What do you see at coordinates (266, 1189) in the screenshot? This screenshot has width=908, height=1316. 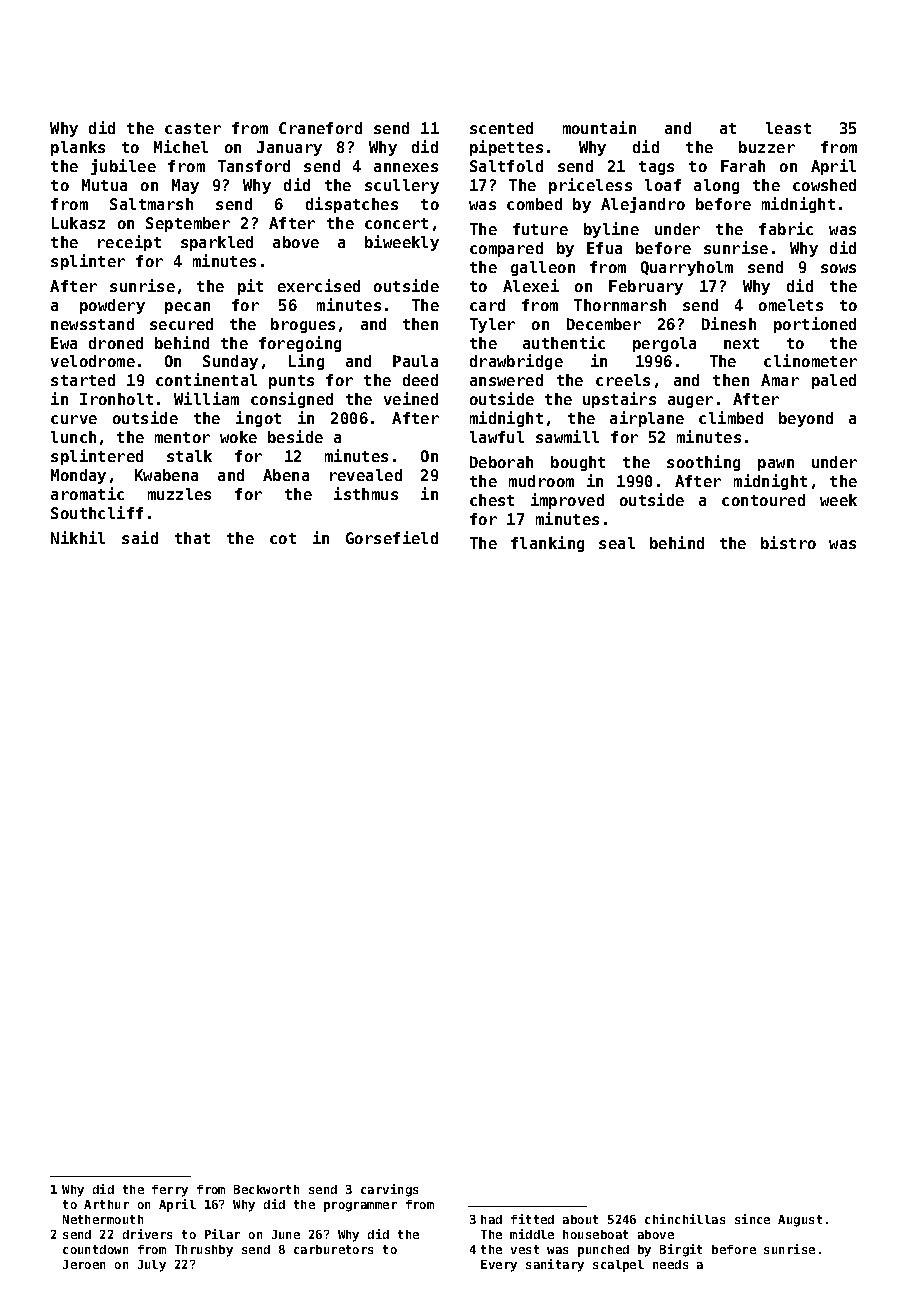 I see `Beckworth` at bounding box center [266, 1189].
